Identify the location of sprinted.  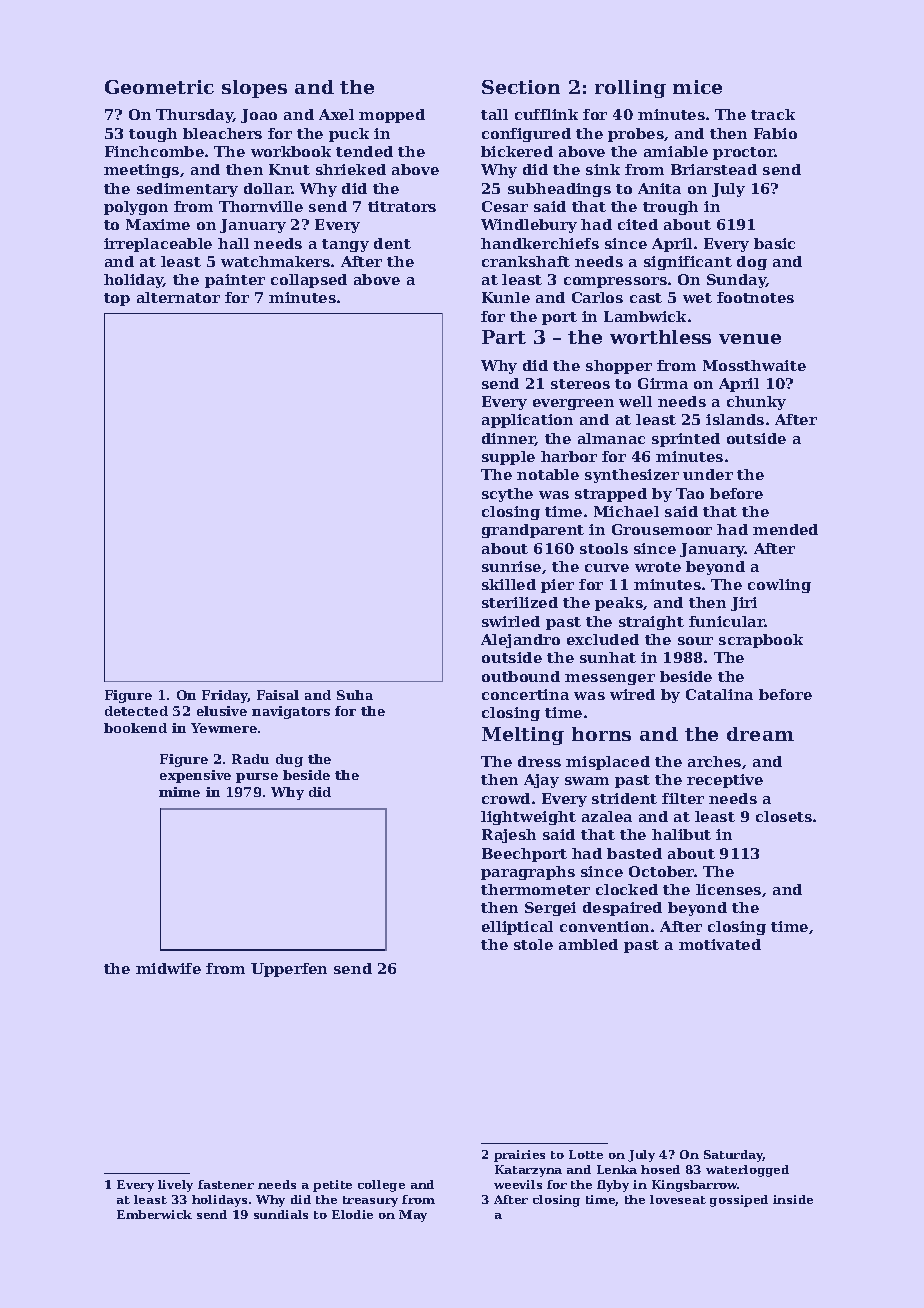
(686, 440).
